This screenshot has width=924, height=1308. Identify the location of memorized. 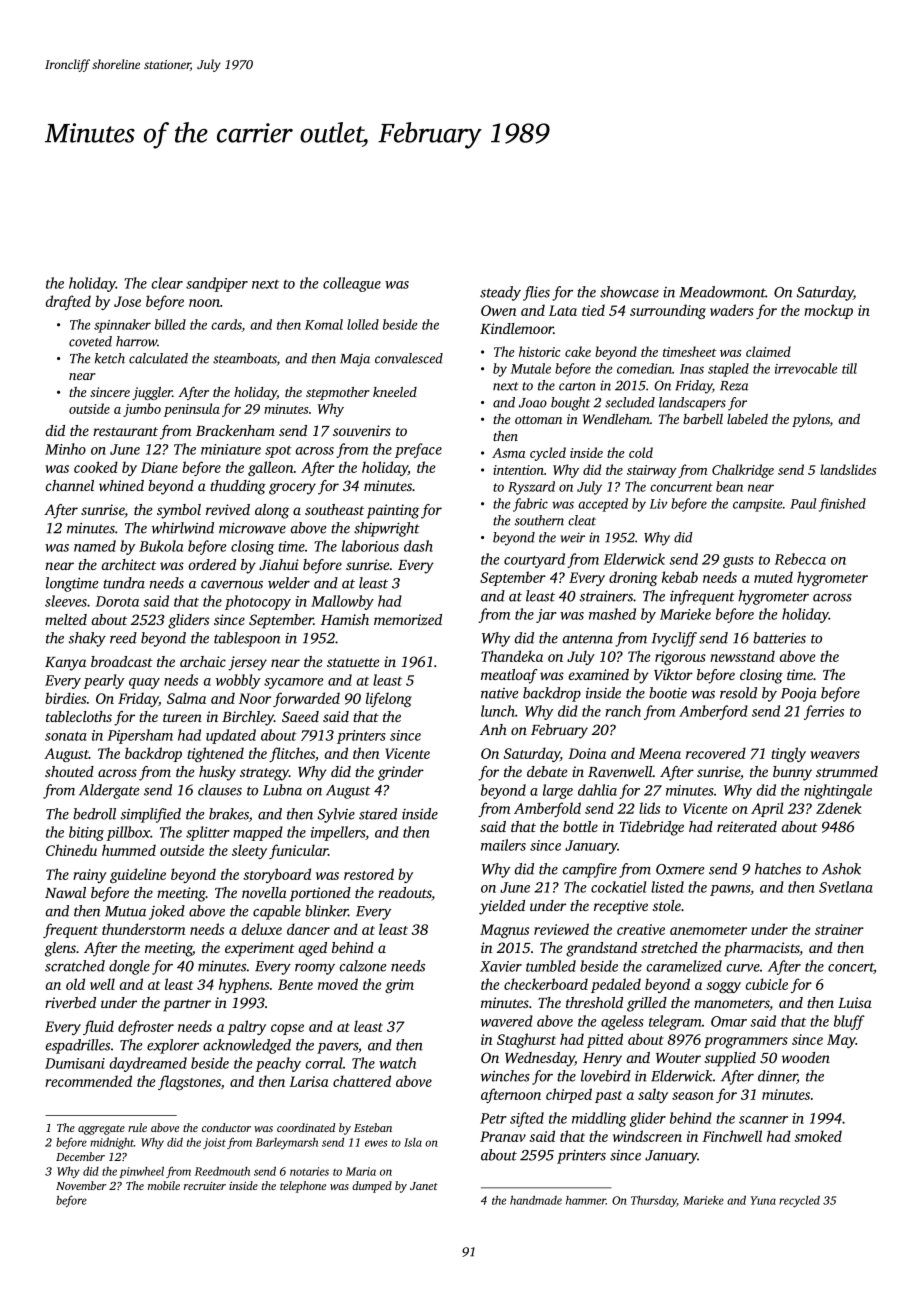
(408, 619).
